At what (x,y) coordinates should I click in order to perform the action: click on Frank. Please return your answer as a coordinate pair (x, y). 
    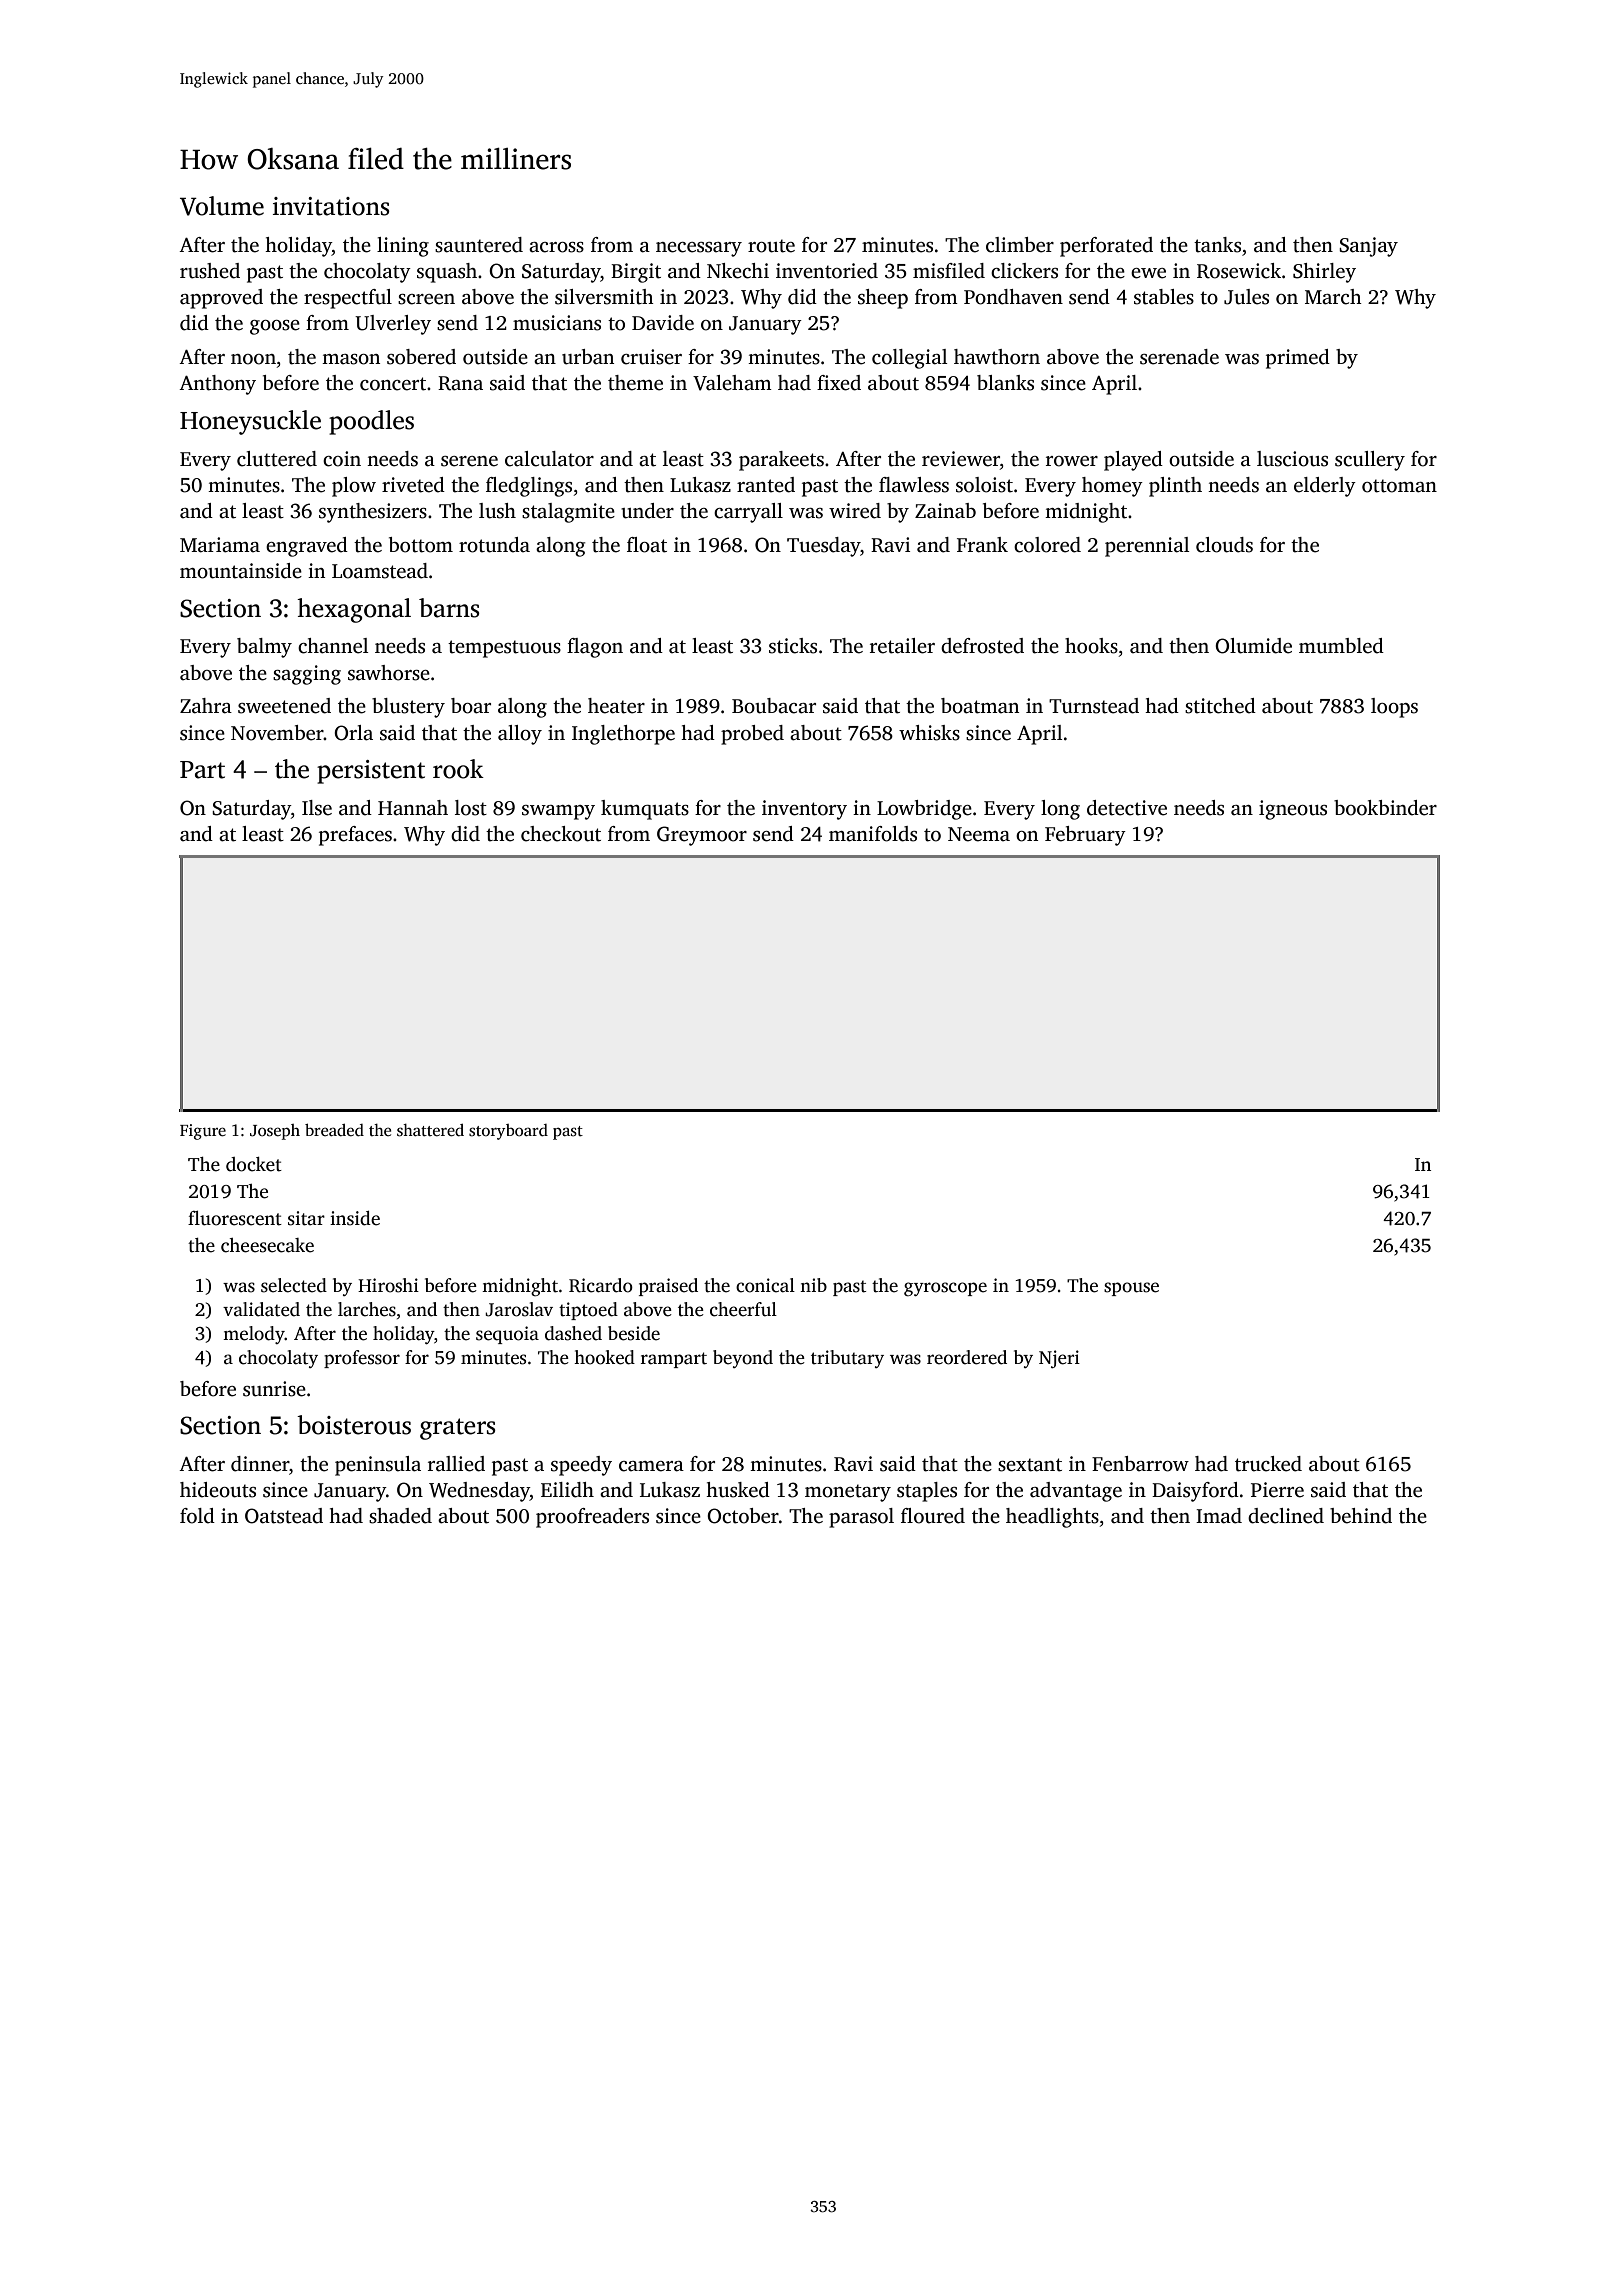
    Looking at the image, I should click on (982, 545).
